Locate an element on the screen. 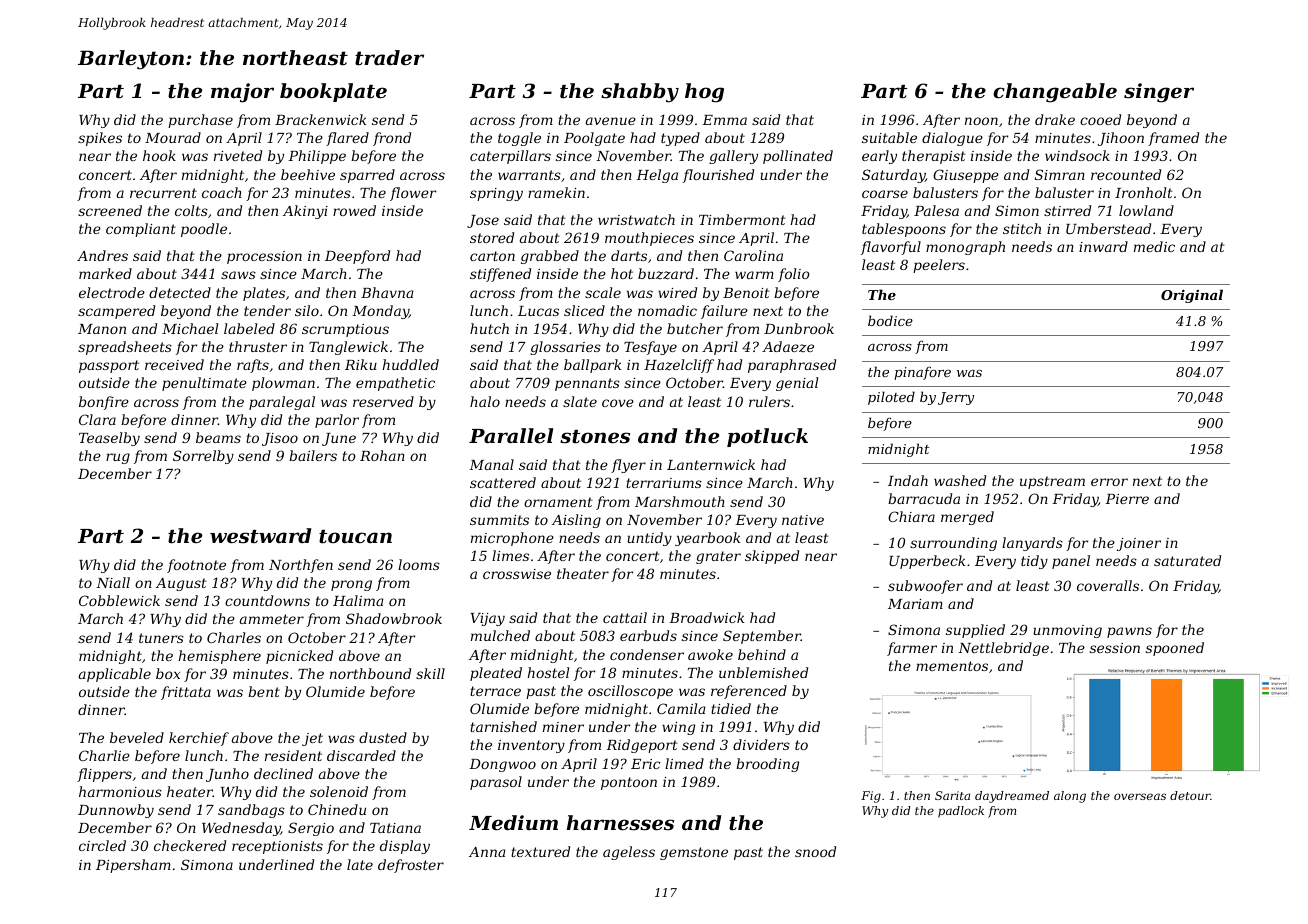 The image size is (1308, 924). crosswise is located at coordinates (517, 574).
